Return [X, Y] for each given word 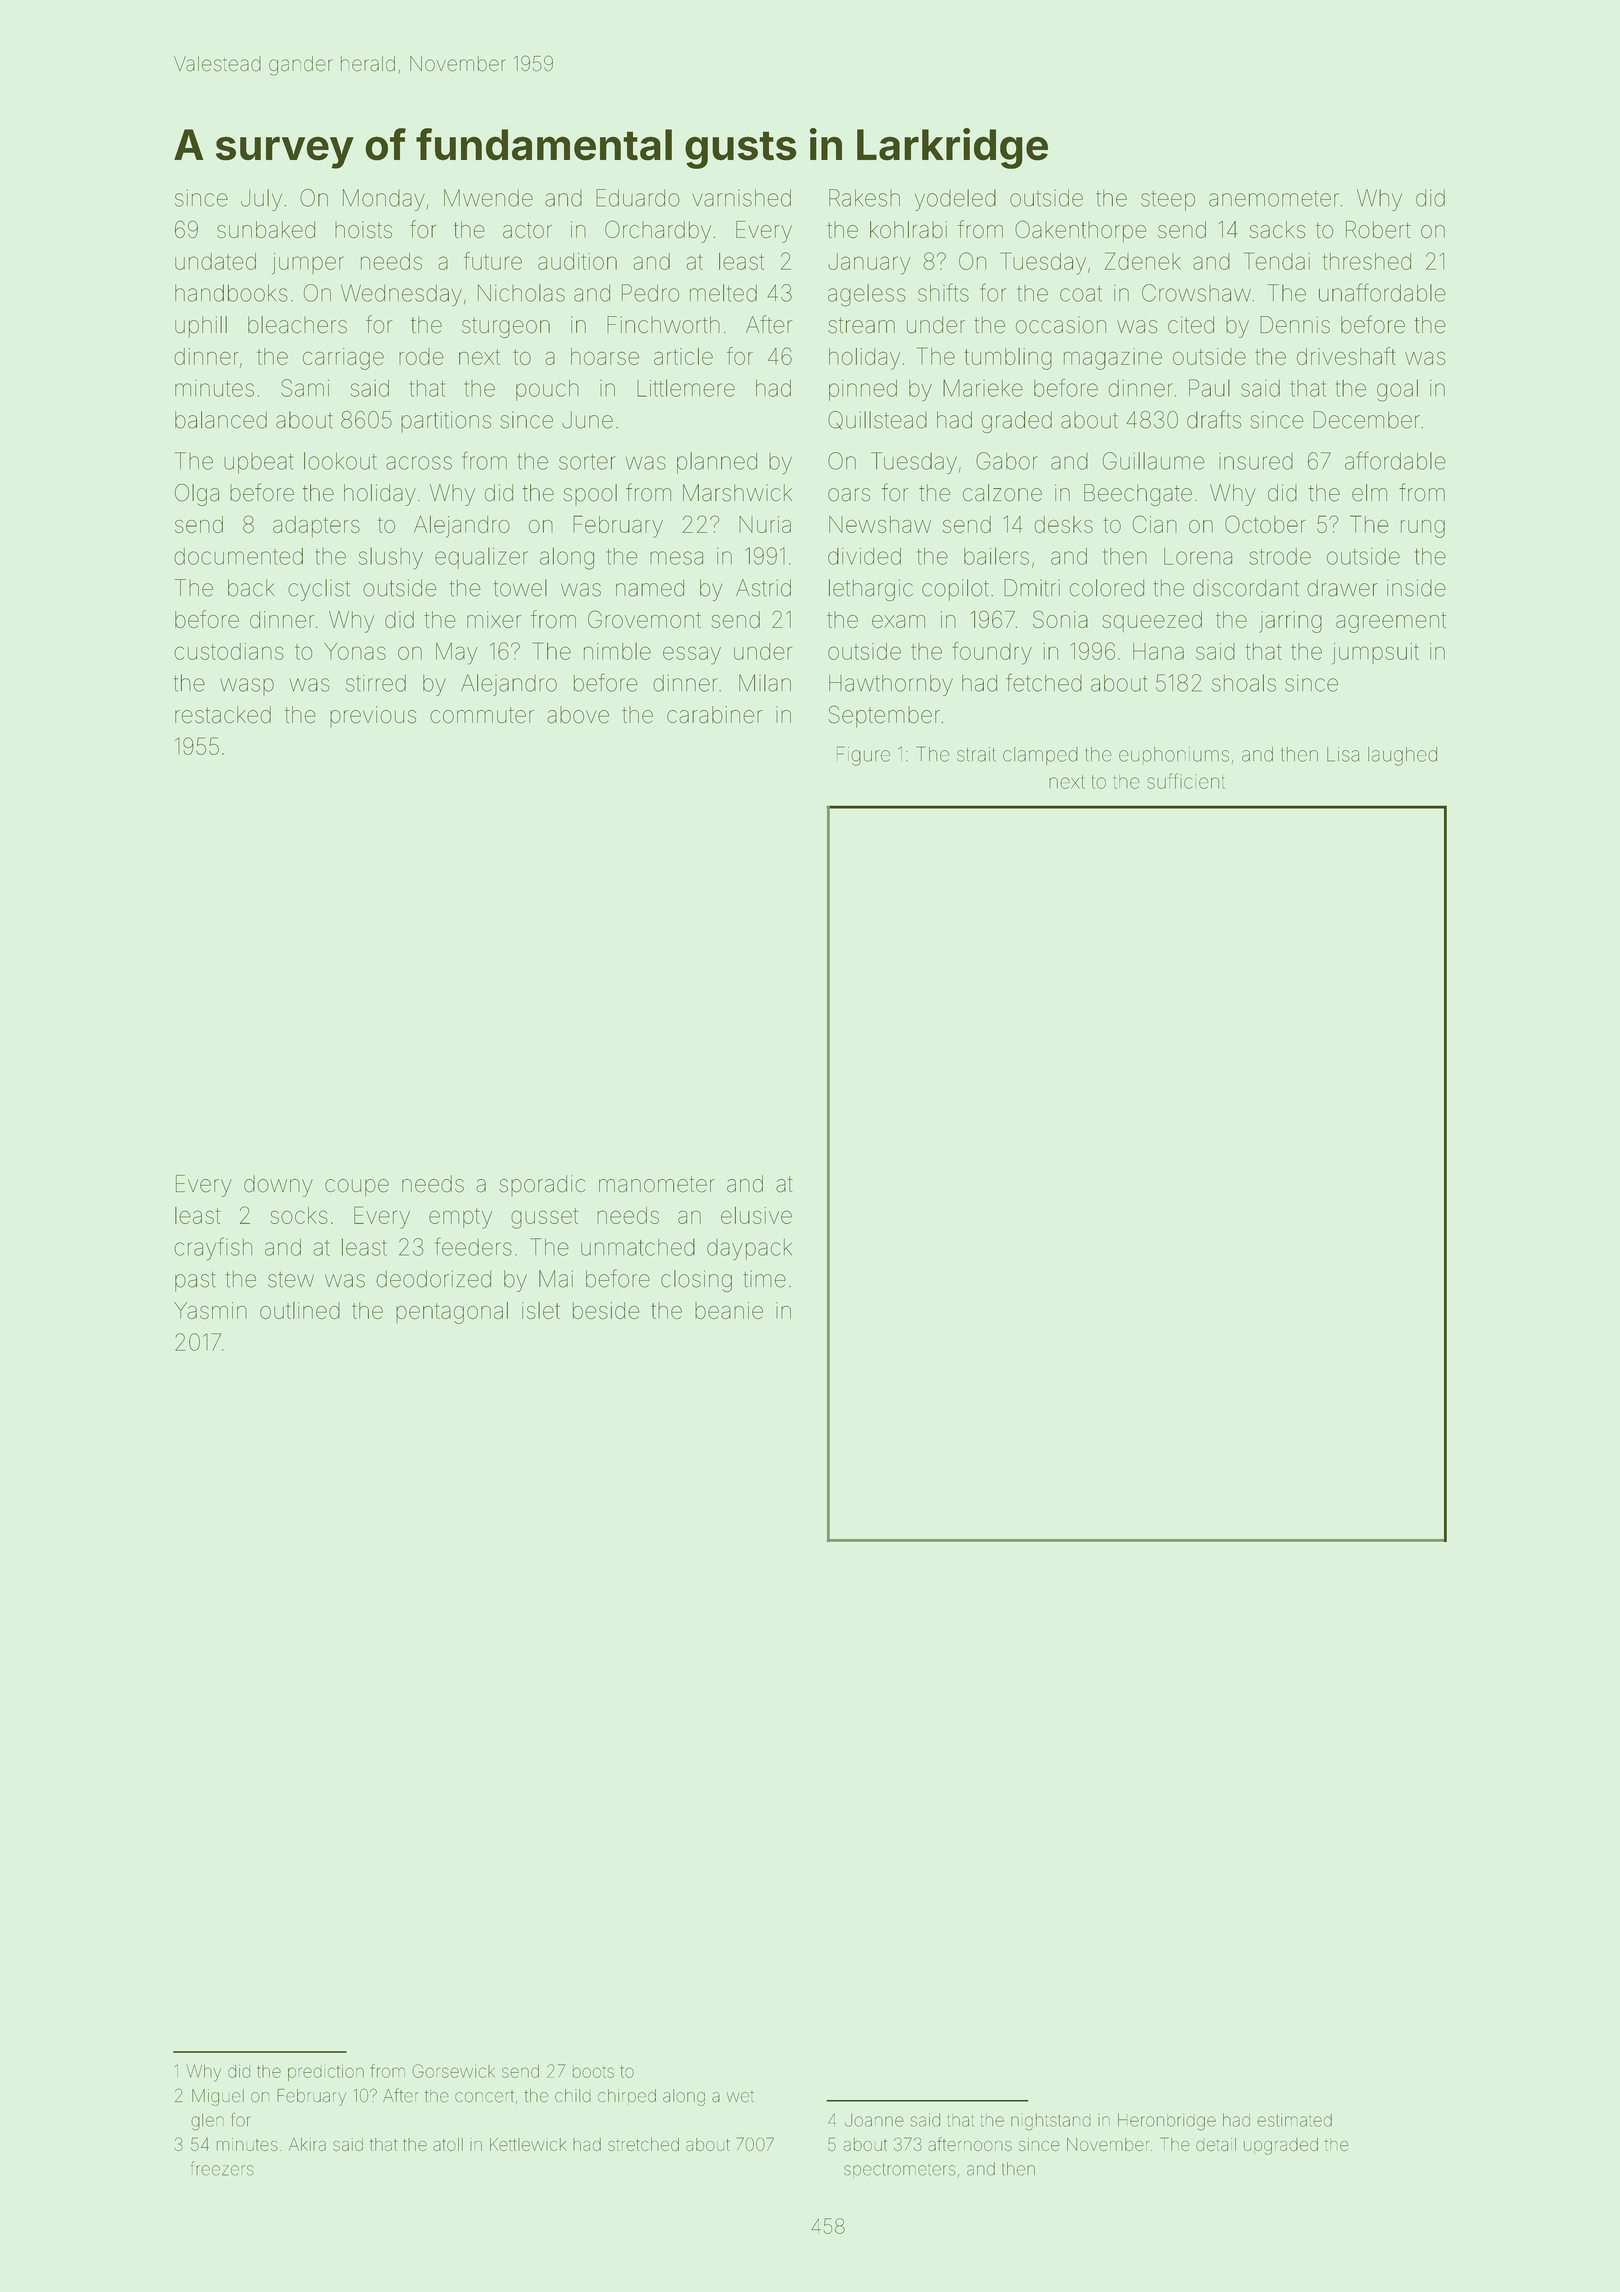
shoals [1244, 683]
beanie [729, 1310]
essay [692, 655]
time [764, 1279]
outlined [300, 1310]
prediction [326, 2073]
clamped [1040, 756]
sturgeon [506, 328]
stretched [643, 2144]
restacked [223, 715]
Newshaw [880, 524]
